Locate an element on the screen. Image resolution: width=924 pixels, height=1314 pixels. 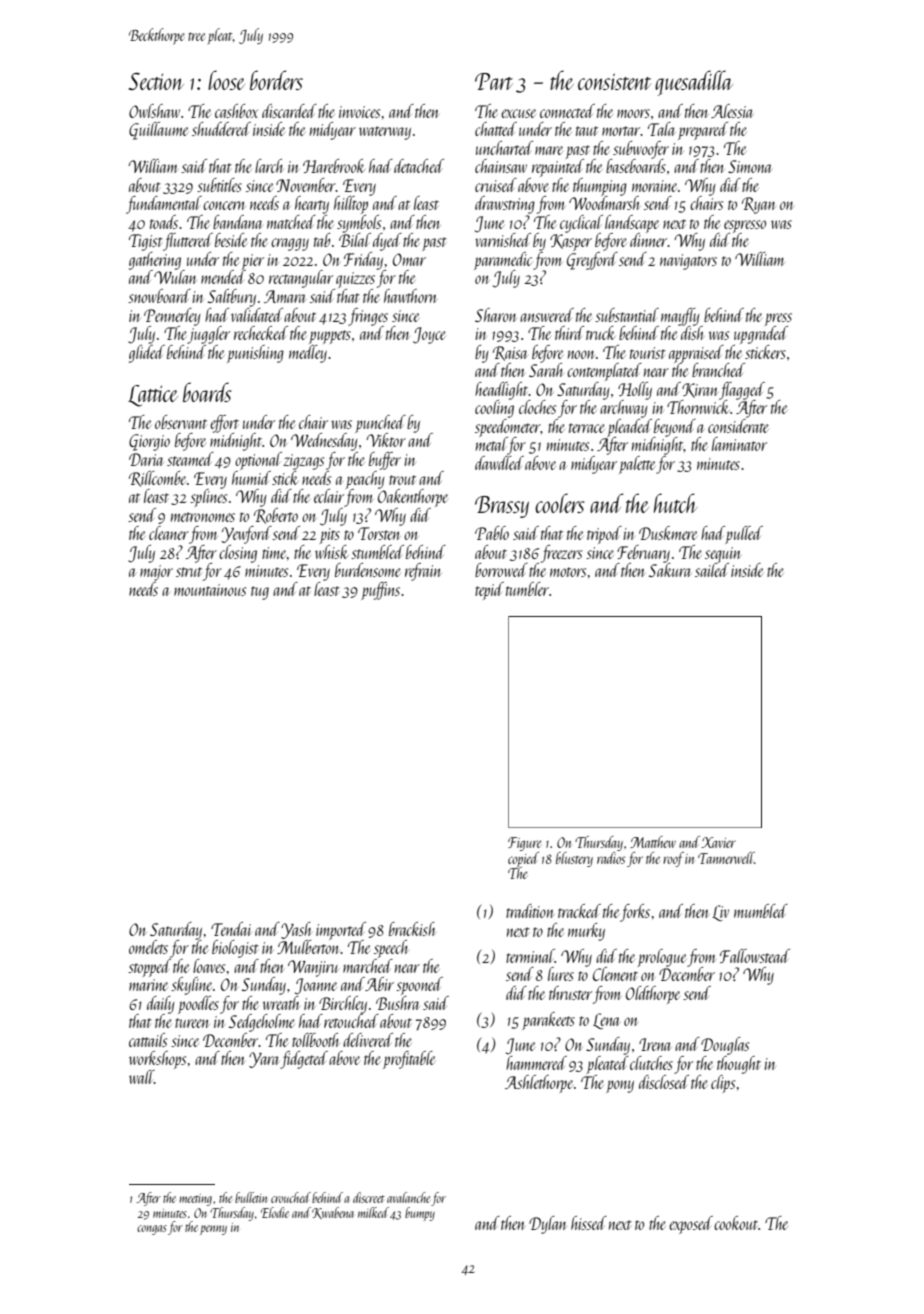
mountainous is located at coordinates (210, 590).
